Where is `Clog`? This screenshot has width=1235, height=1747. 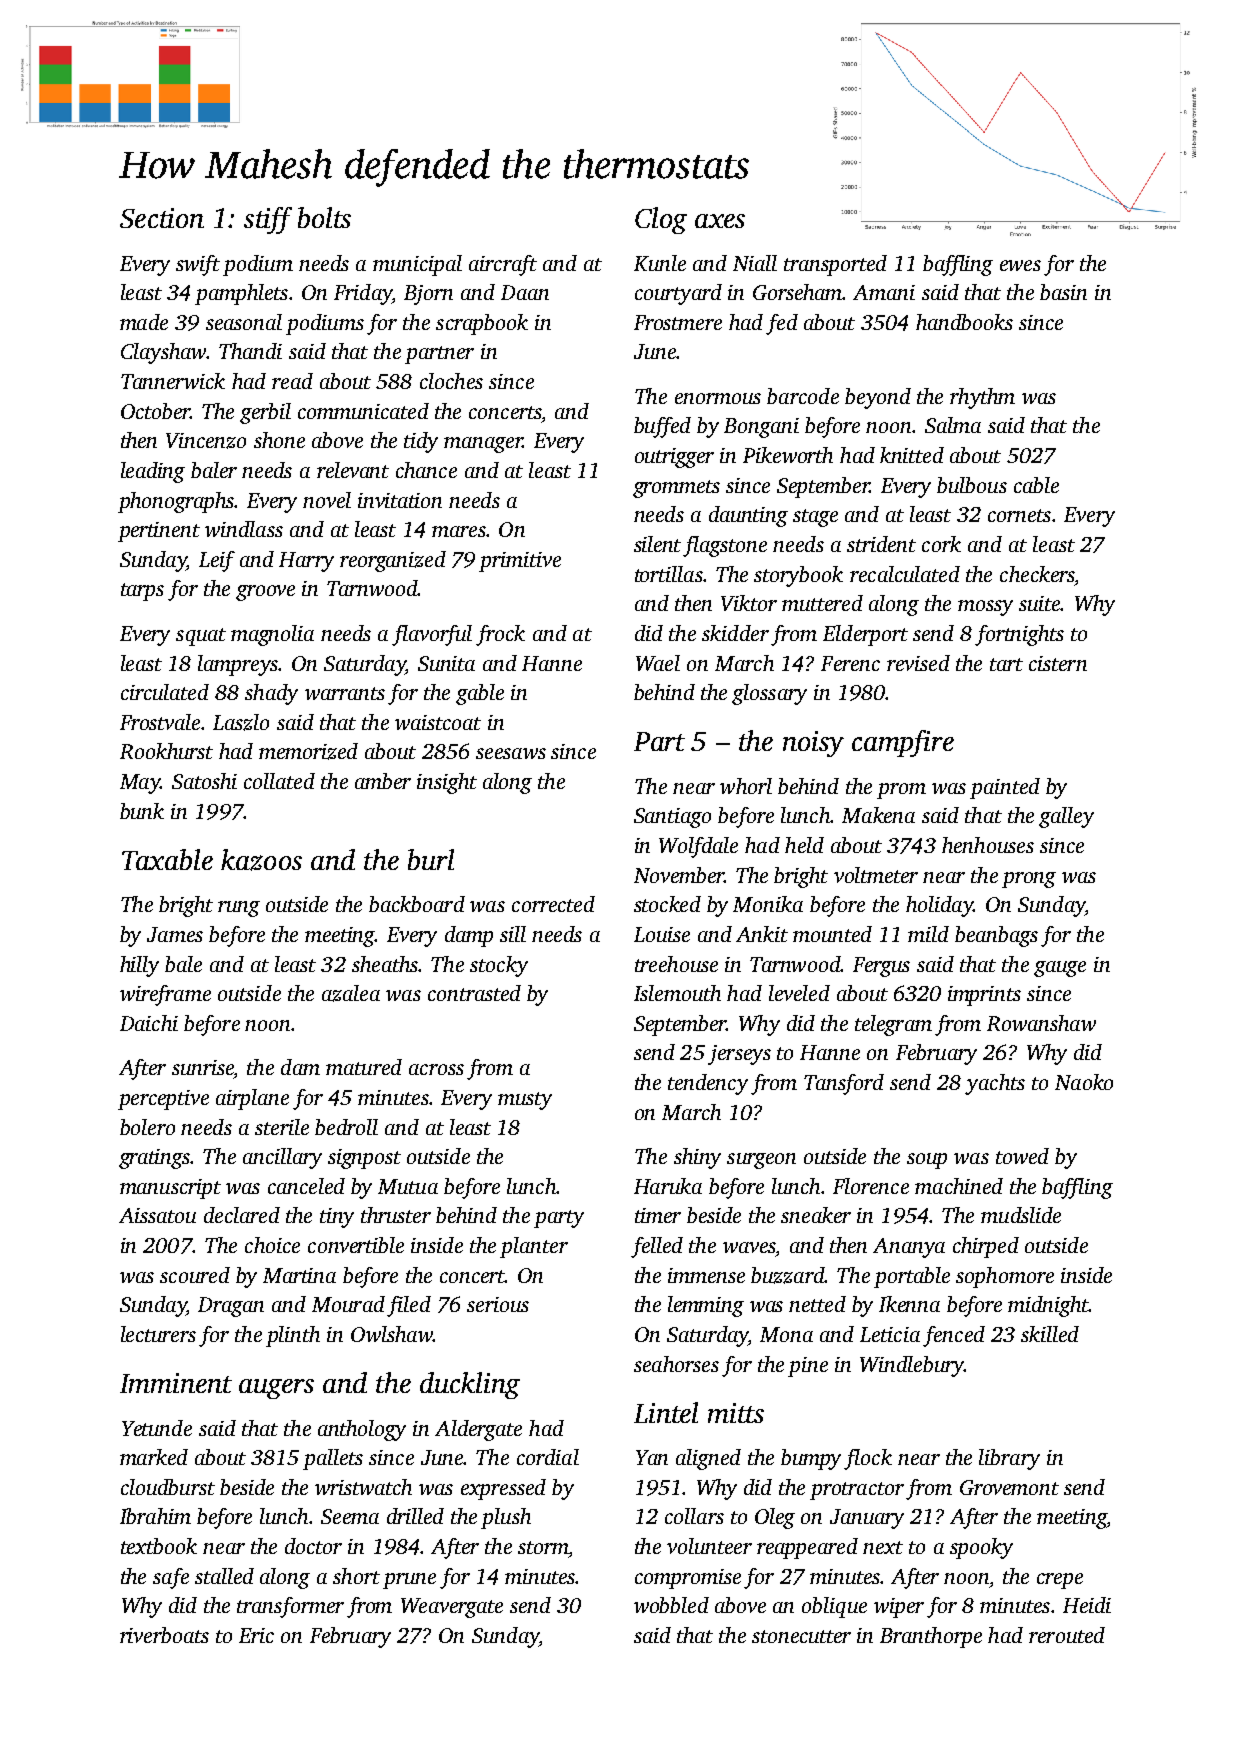
Clog is located at coordinates (661, 220).
